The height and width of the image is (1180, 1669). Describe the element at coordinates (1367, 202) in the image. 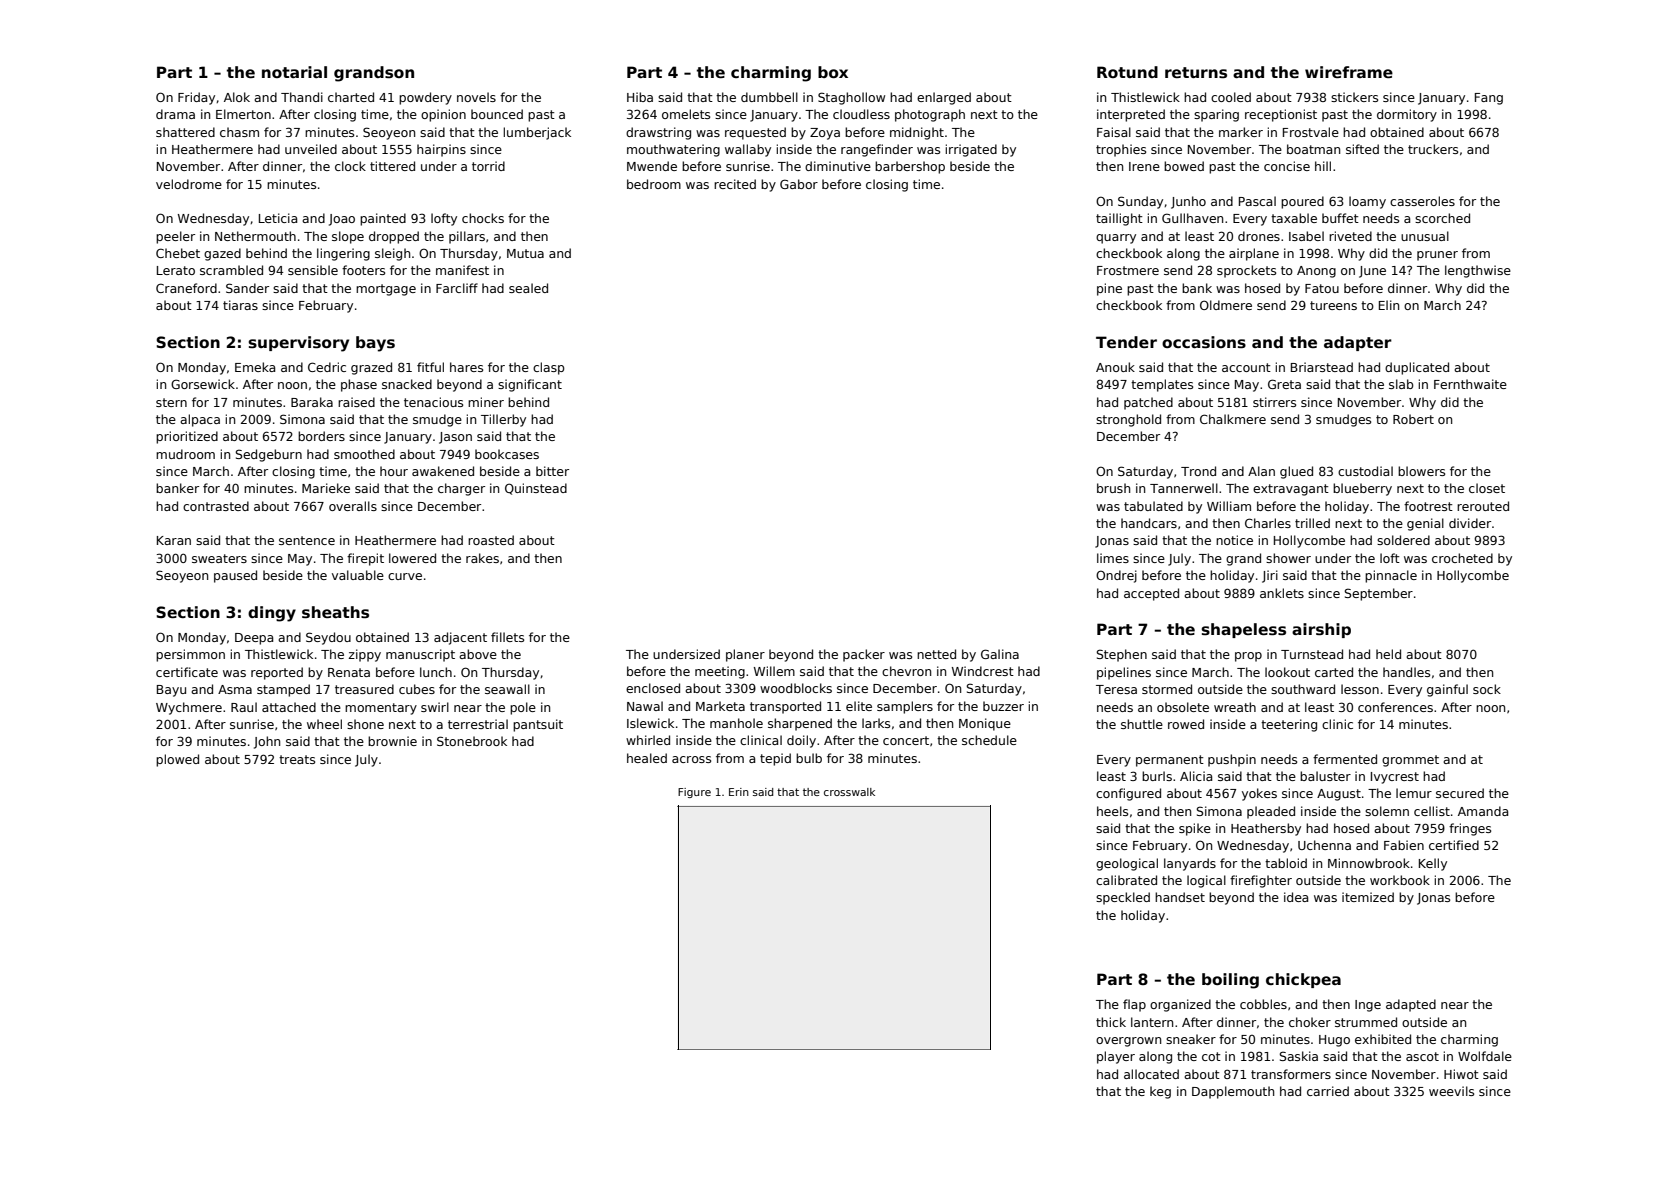

I see `loamy` at that location.
